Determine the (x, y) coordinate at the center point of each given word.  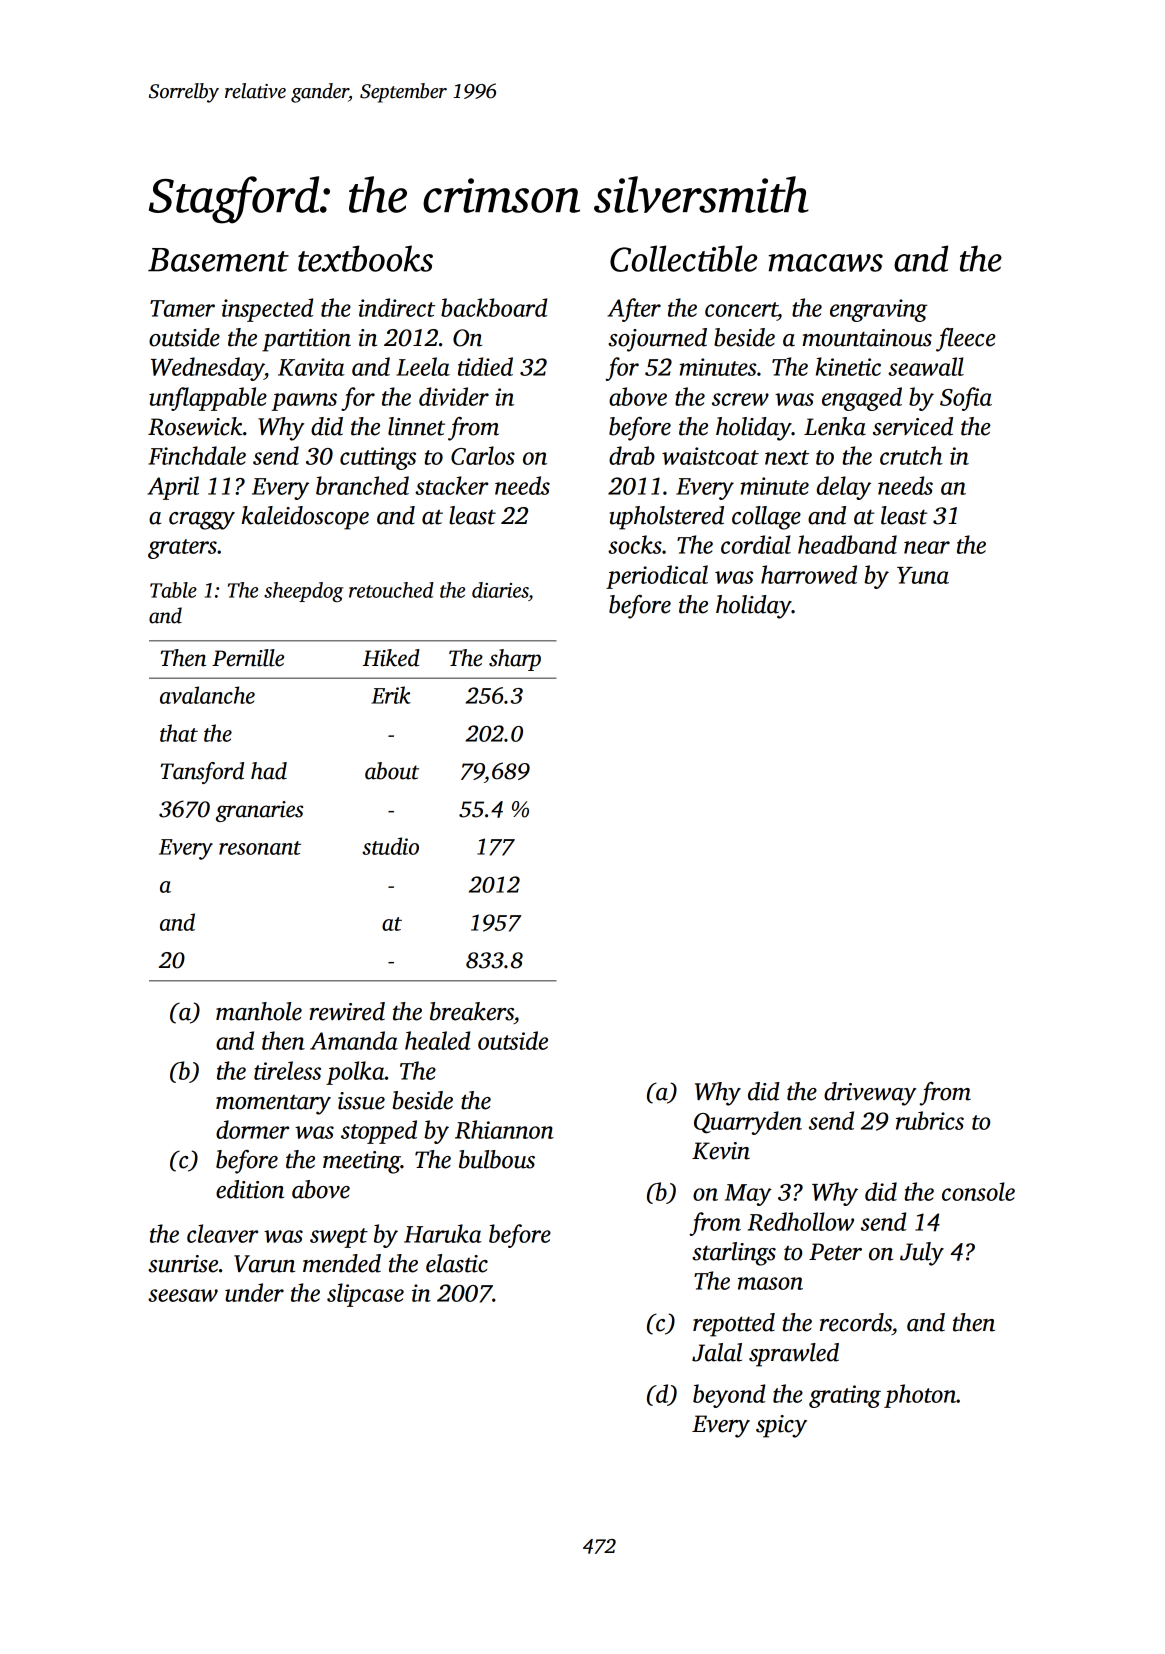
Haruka (443, 1233)
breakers (472, 1011)
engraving (879, 310)
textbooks (365, 258)
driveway (870, 1094)
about (392, 771)
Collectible (683, 258)
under (254, 1292)
